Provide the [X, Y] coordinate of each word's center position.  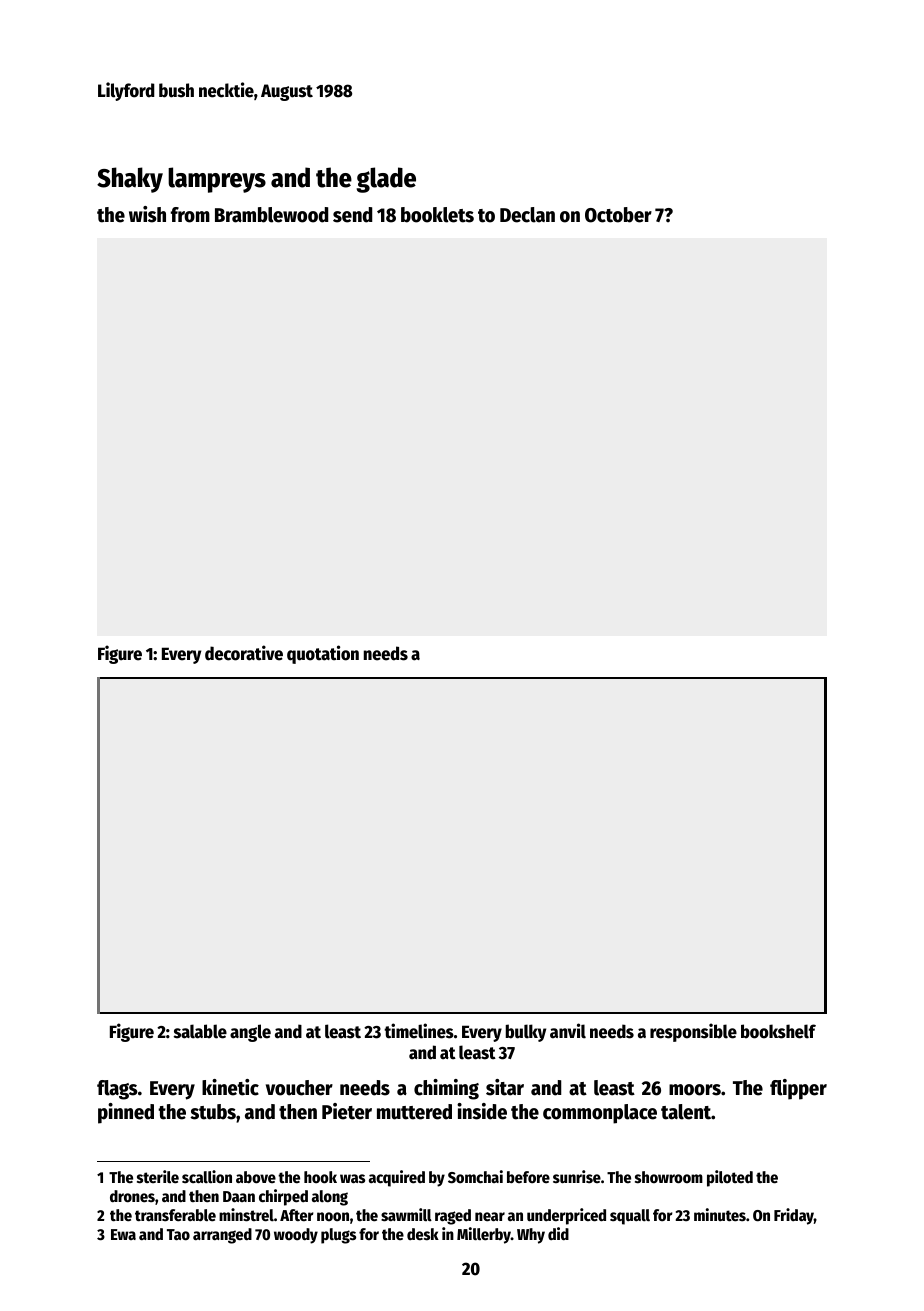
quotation [323, 654]
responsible [693, 1032]
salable [200, 1031]
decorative [244, 653]
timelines [419, 1031]
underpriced [566, 1216]
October [618, 215]
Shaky [130, 180]
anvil [568, 1031]
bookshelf [778, 1031]
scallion [207, 1177]
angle [250, 1033]
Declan [527, 215]
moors [695, 1090]
